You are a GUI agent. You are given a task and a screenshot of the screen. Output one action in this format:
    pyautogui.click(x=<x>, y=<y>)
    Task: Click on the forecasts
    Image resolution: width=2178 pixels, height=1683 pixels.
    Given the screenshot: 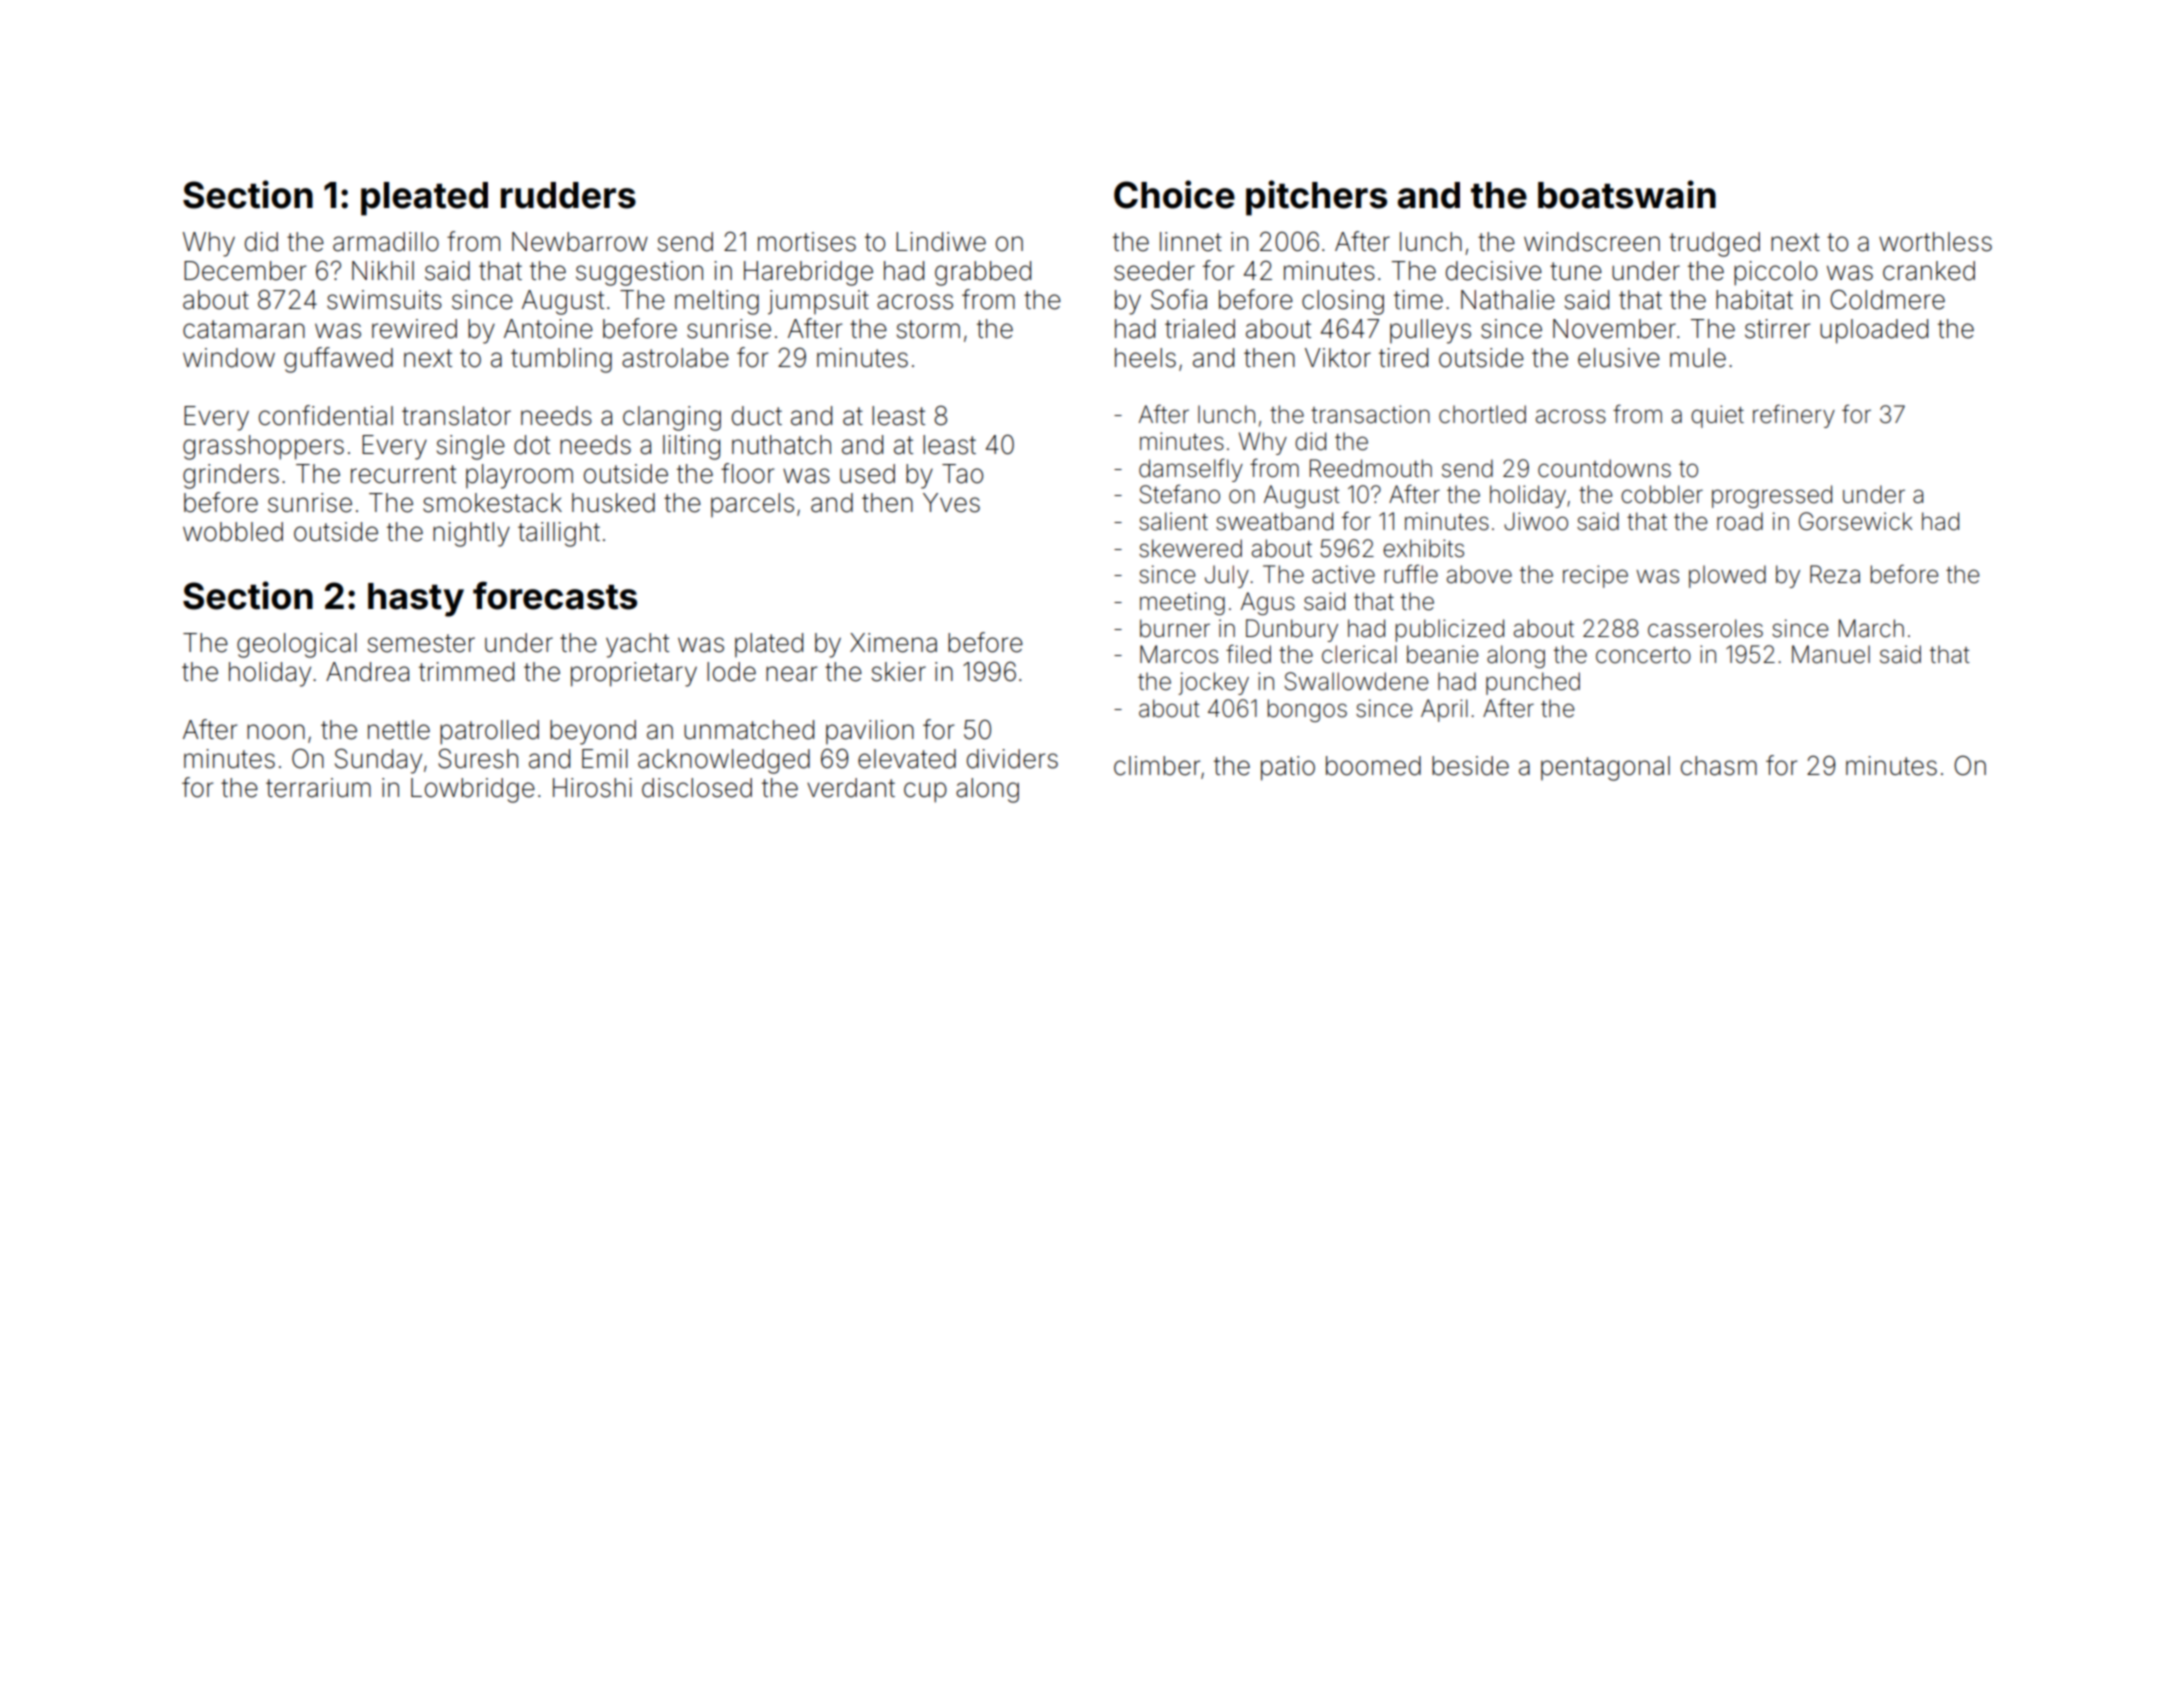 What is the action you would take?
    pyautogui.click(x=555, y=595)
